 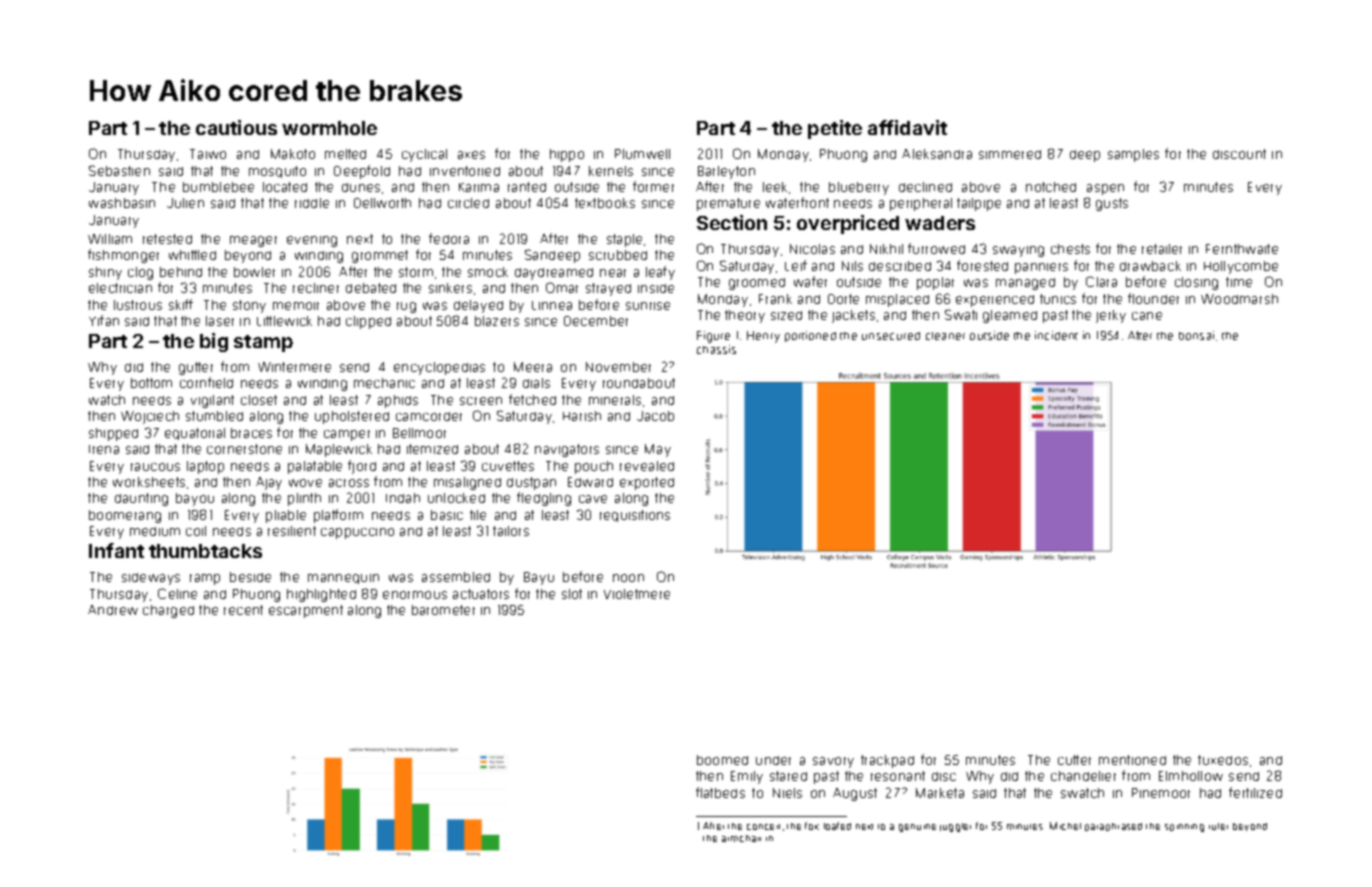 What do you see at coordinates (642, 154) in the image?
I see `Plumwell` at bounding box center [642, 154].
